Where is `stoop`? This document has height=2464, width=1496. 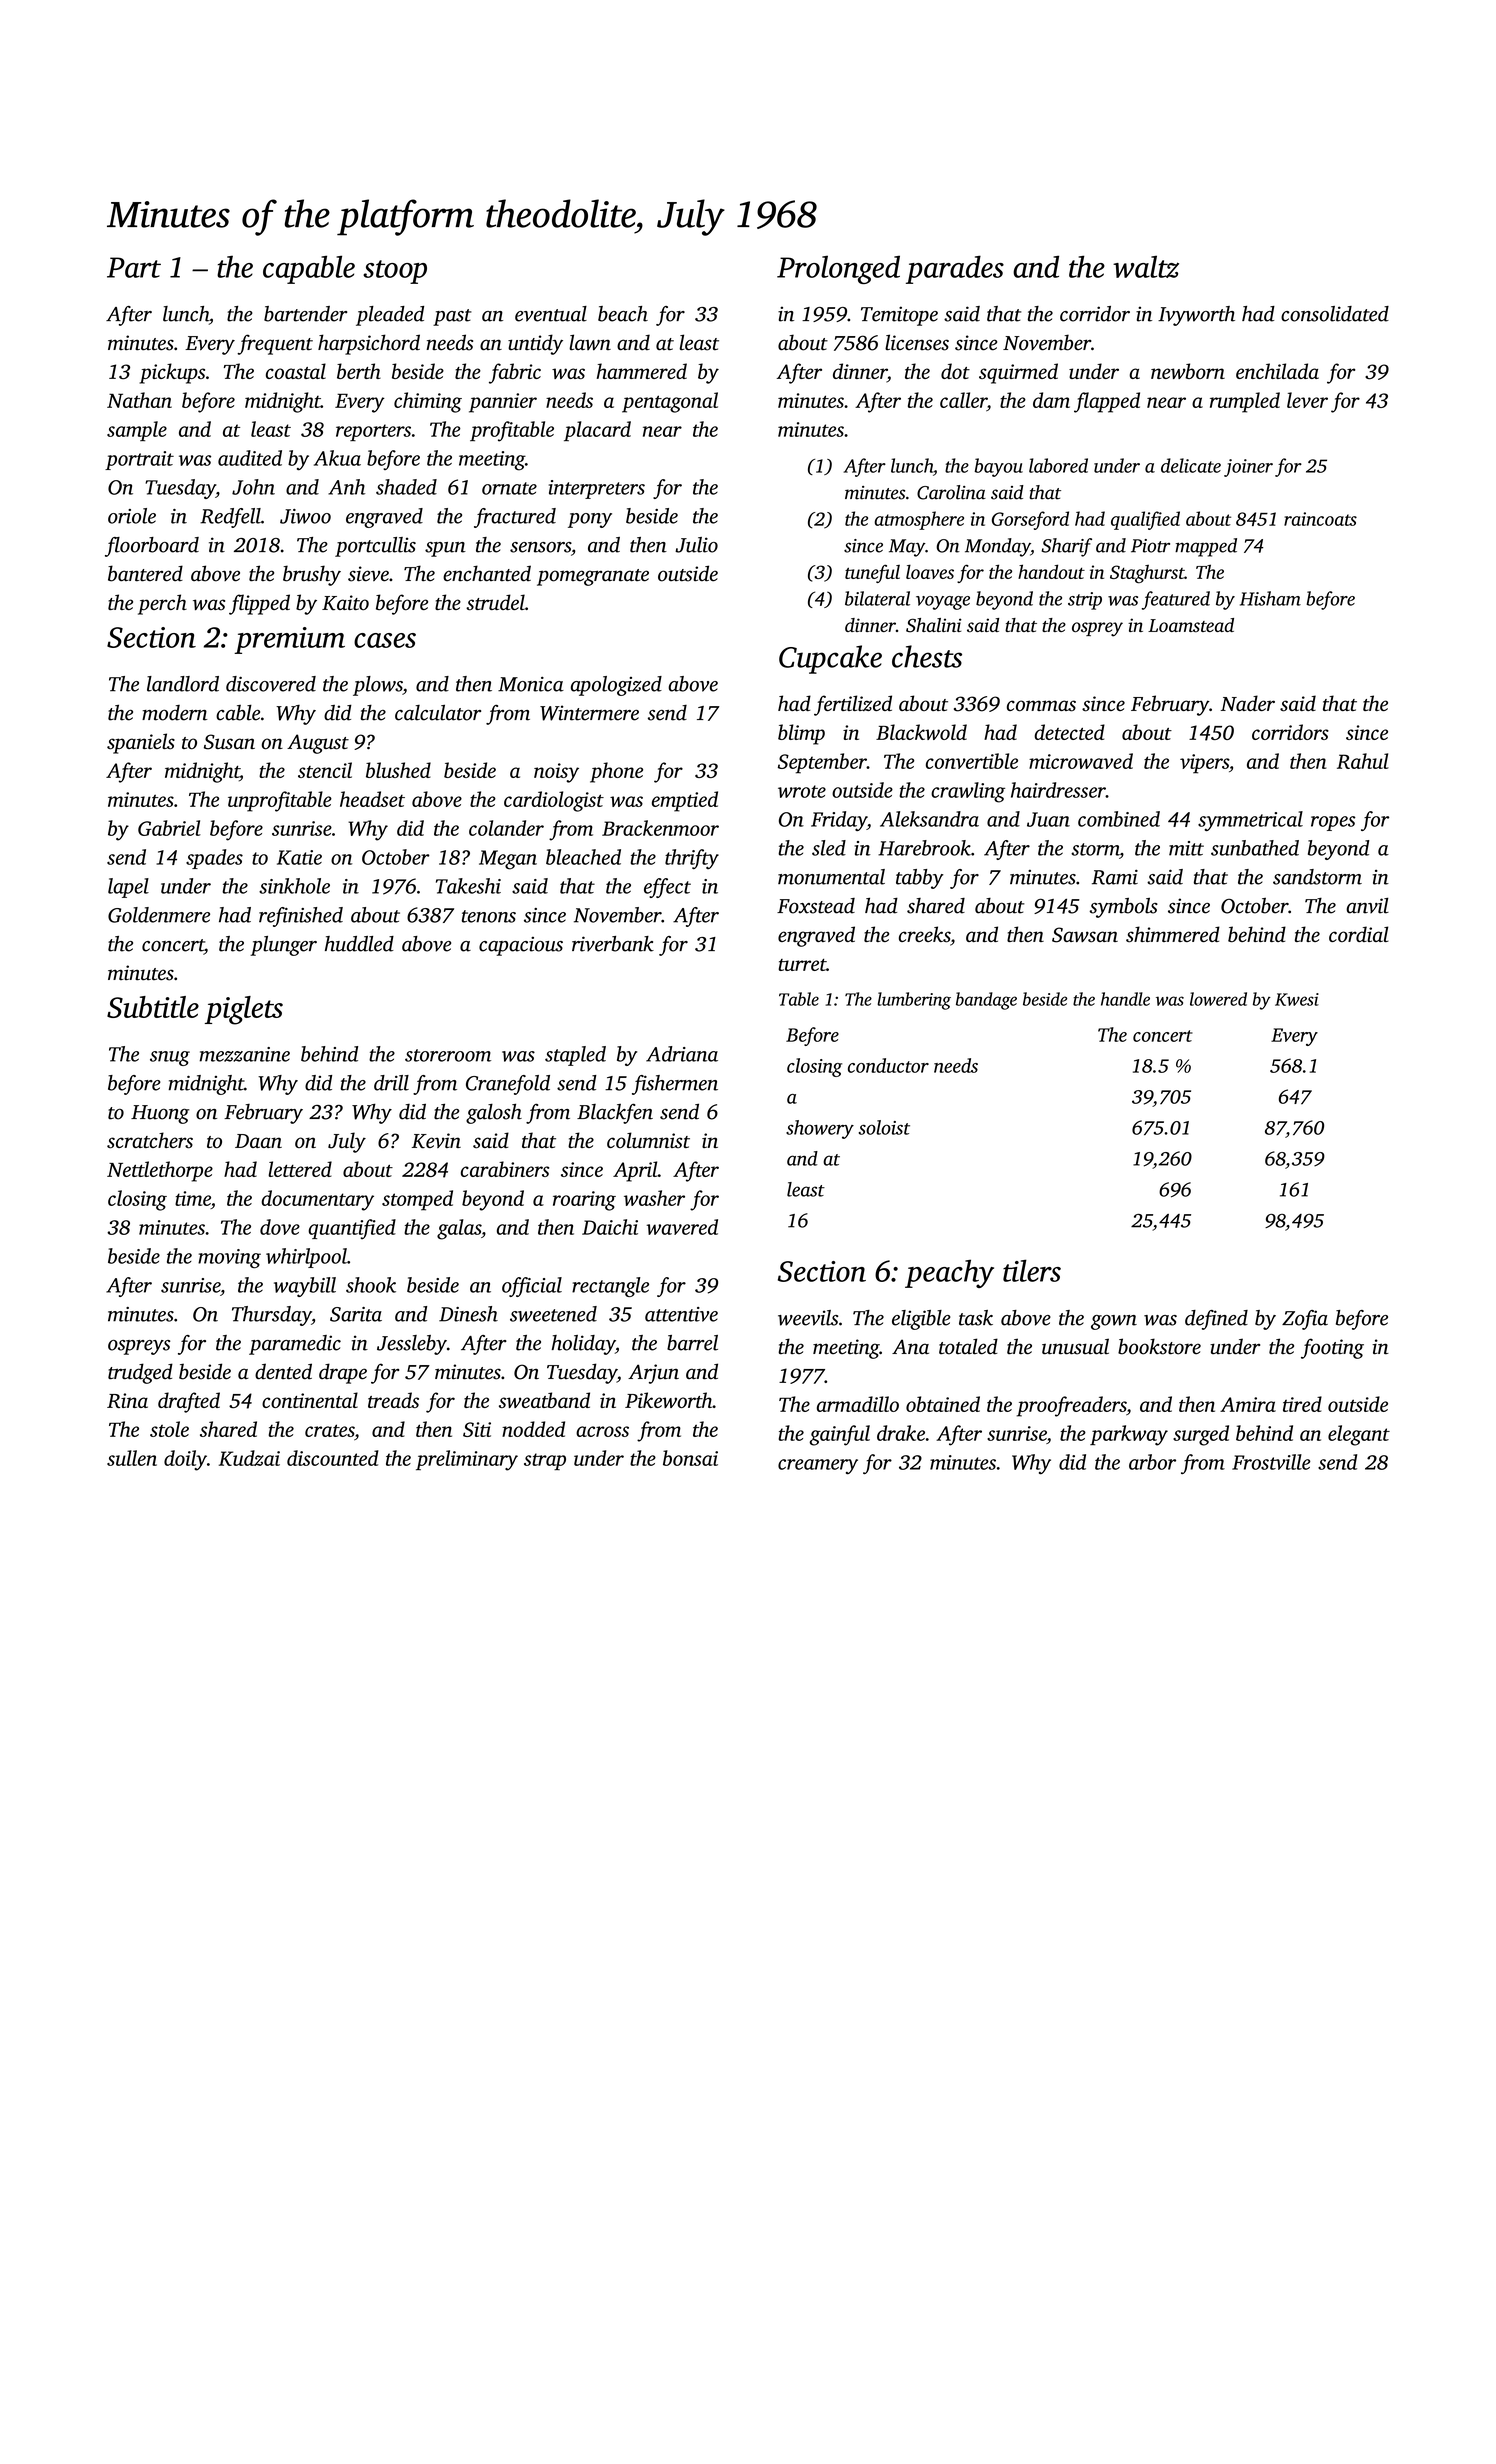 stoop is located at coordinates (395, 272).
